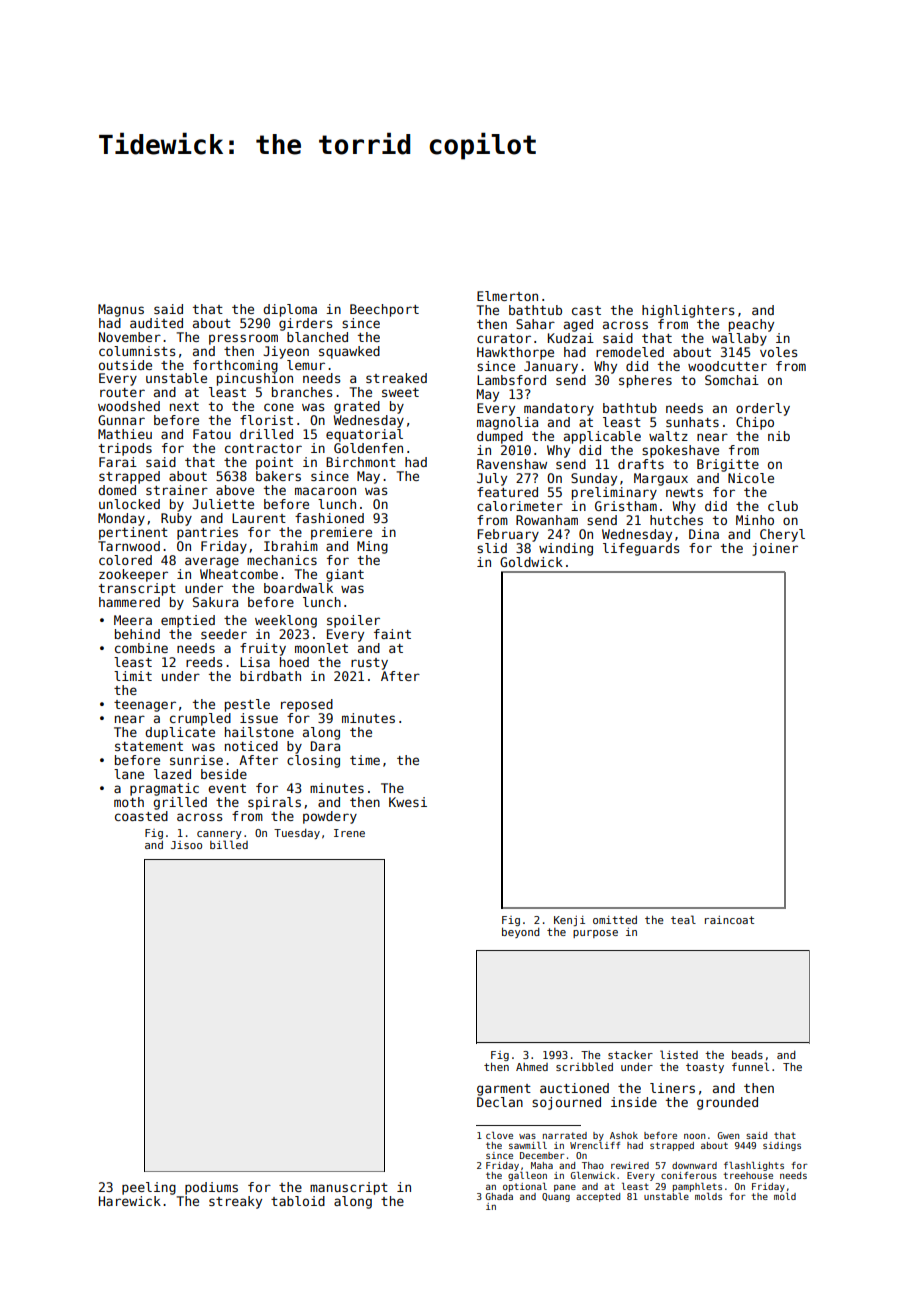 Image resolution: width=908 pixels, height=1316 pixels. Describe the element at coordinates (298, 1201) in the screenshot. I see `tabloid` at that location.
